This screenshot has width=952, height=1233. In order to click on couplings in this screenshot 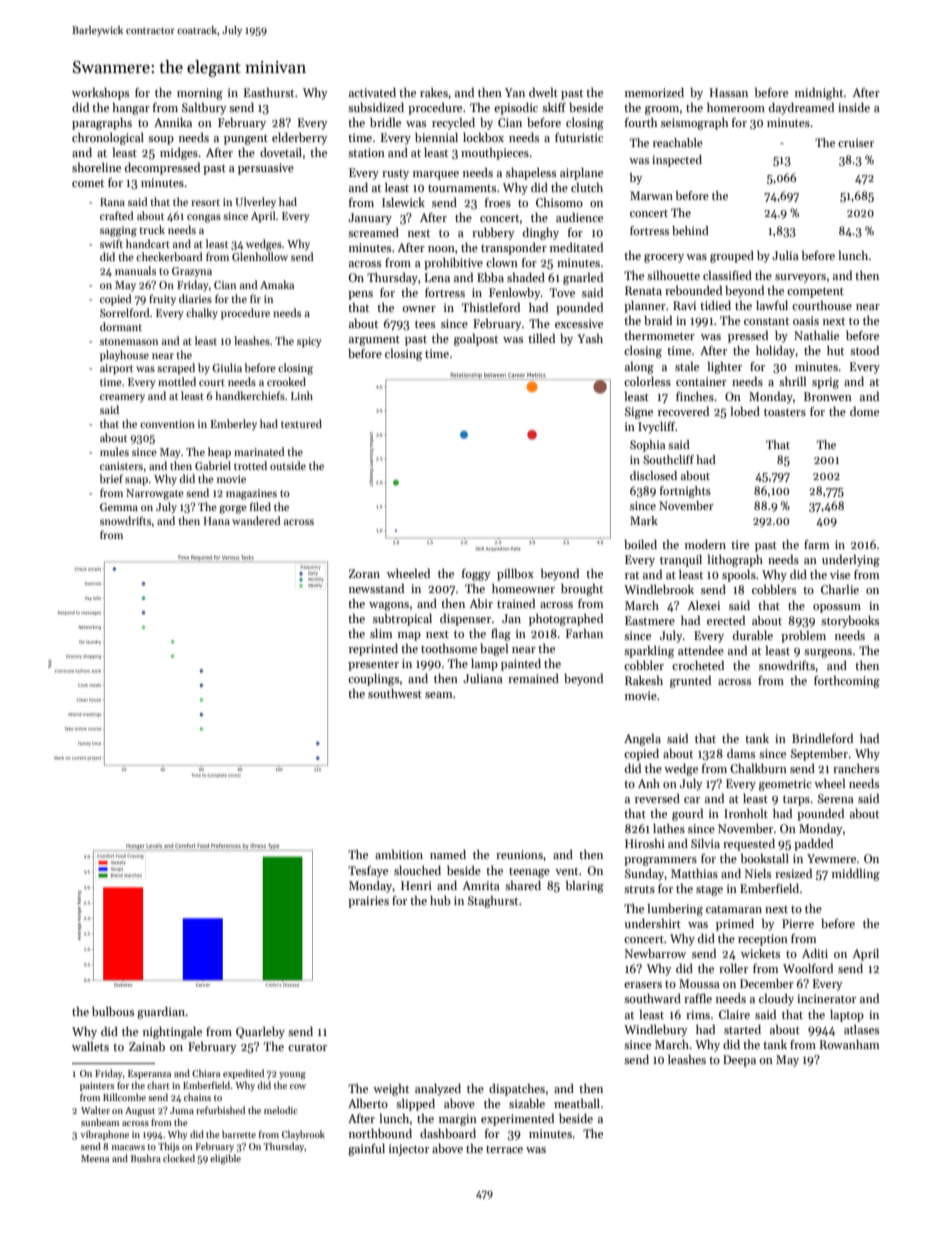, I will do `click(373, 680)`.
